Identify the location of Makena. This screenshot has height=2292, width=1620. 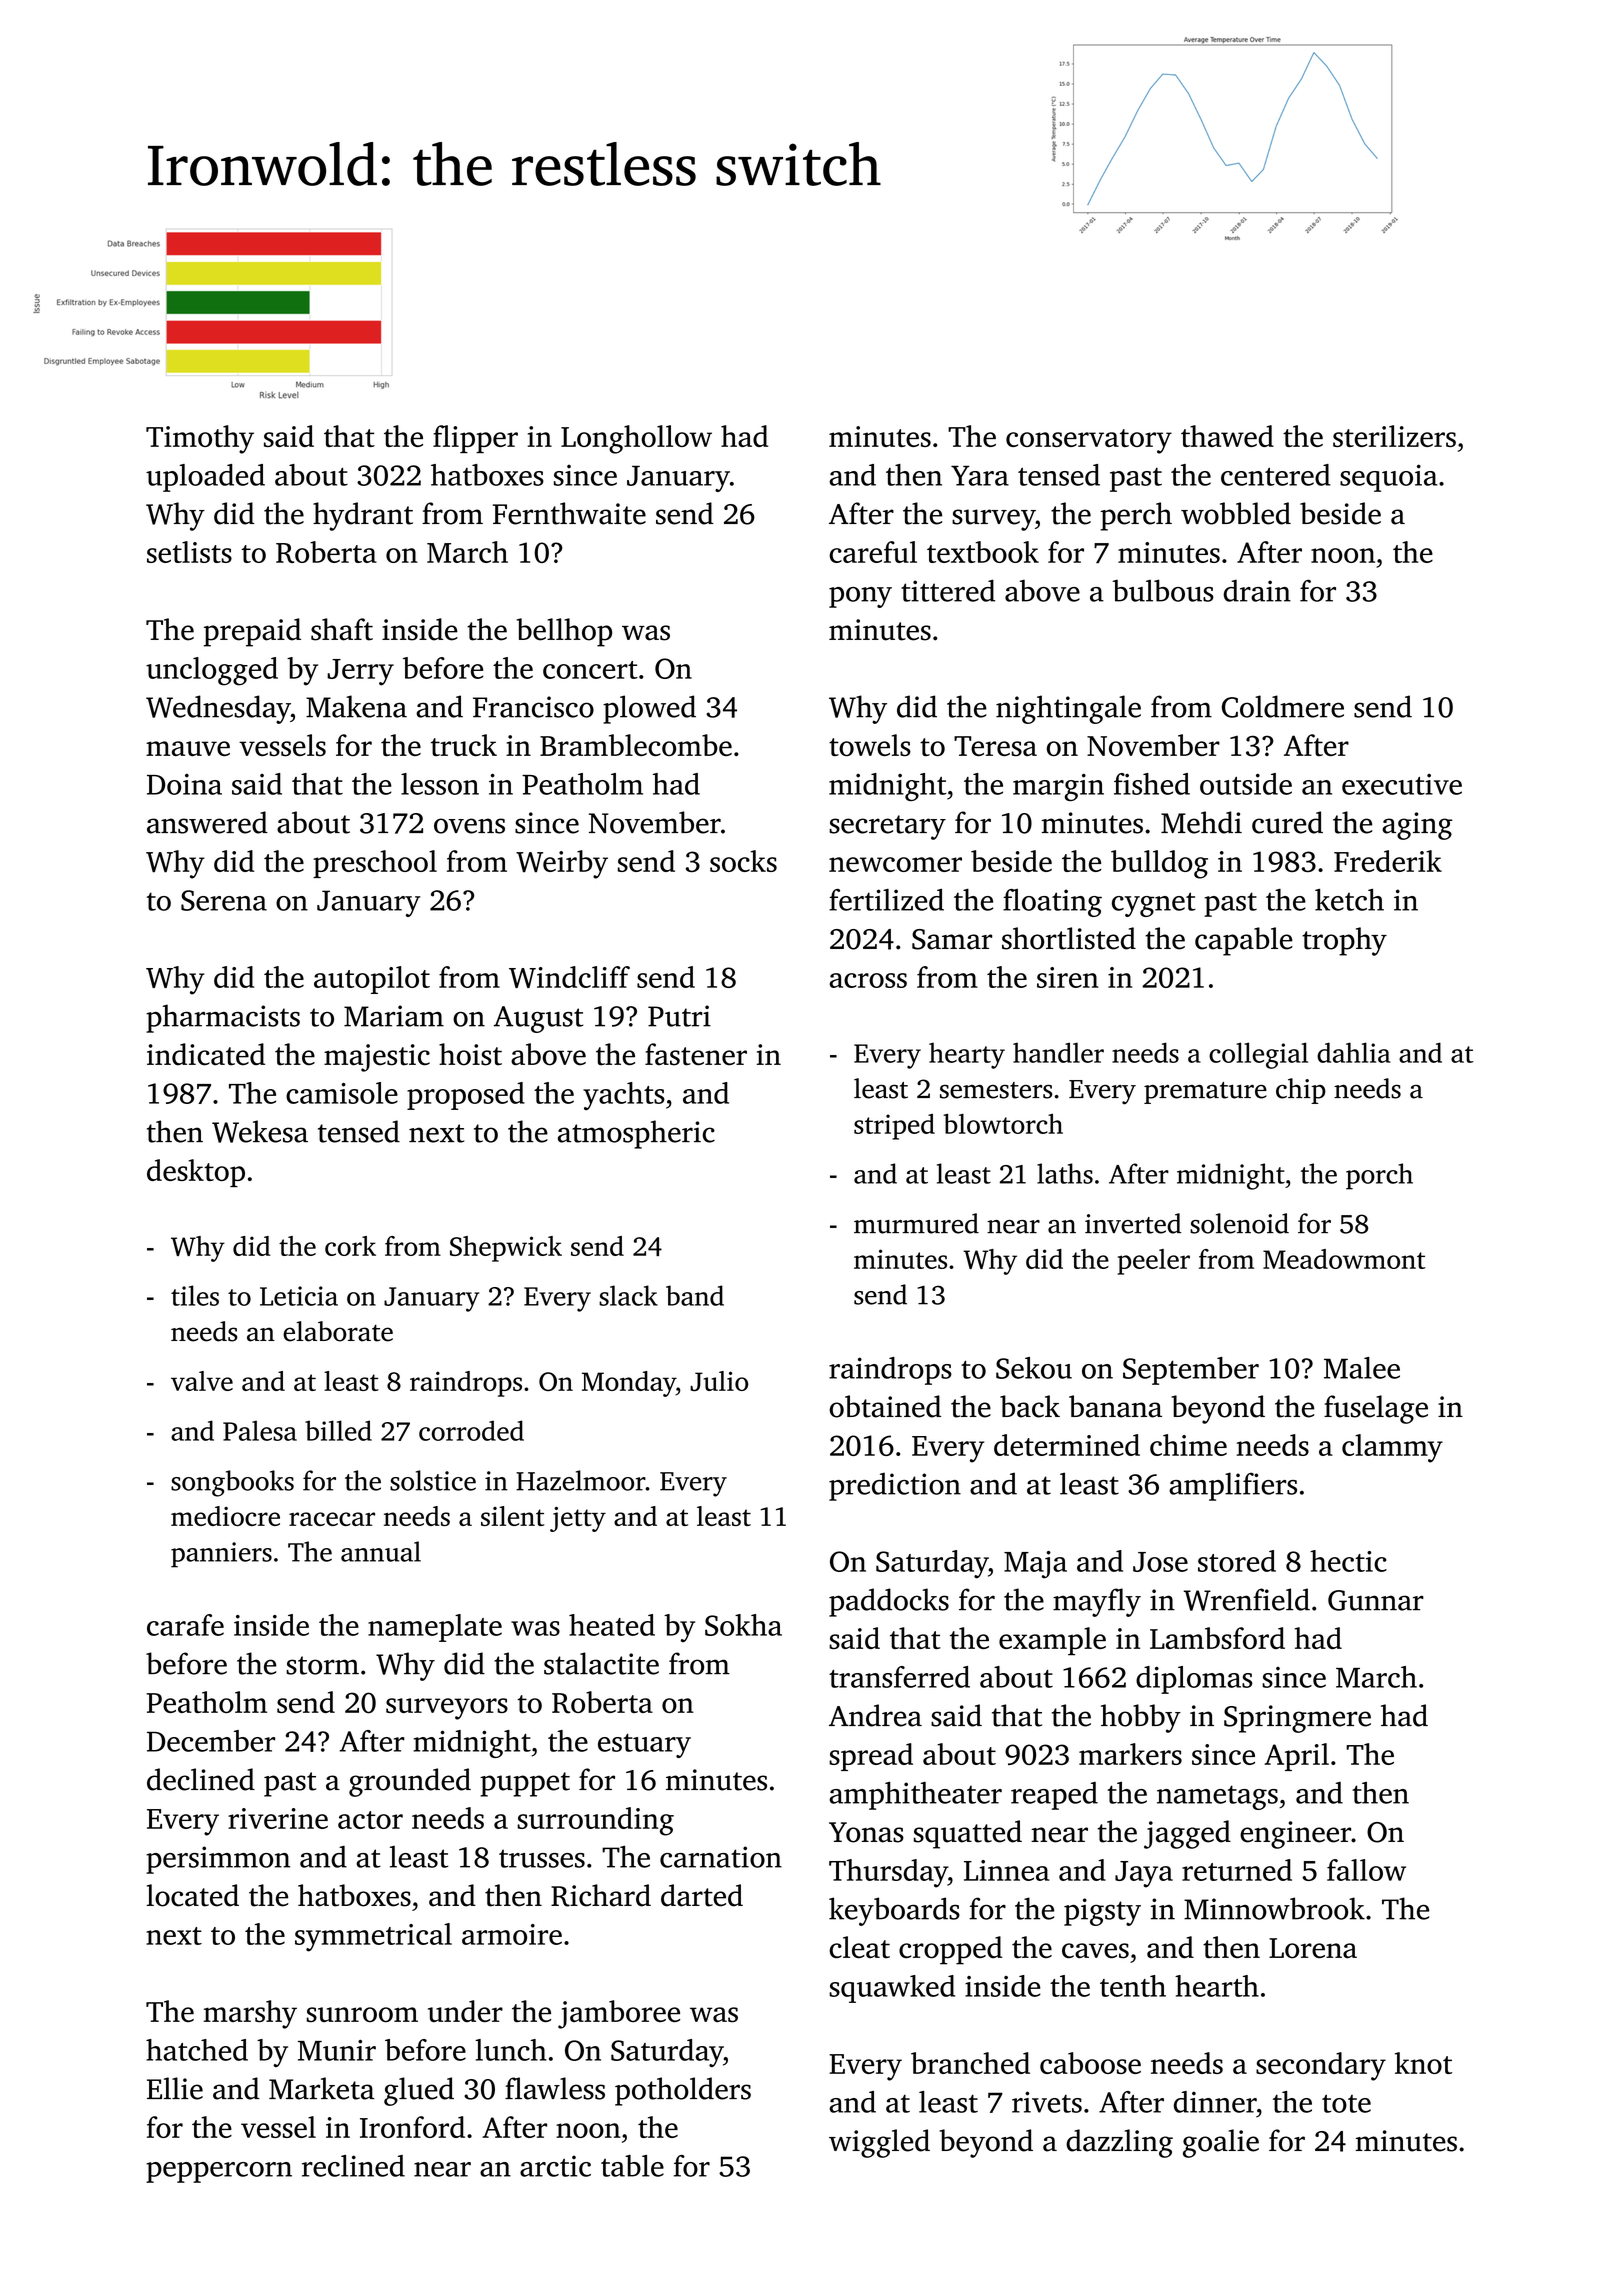
(356, 706).
